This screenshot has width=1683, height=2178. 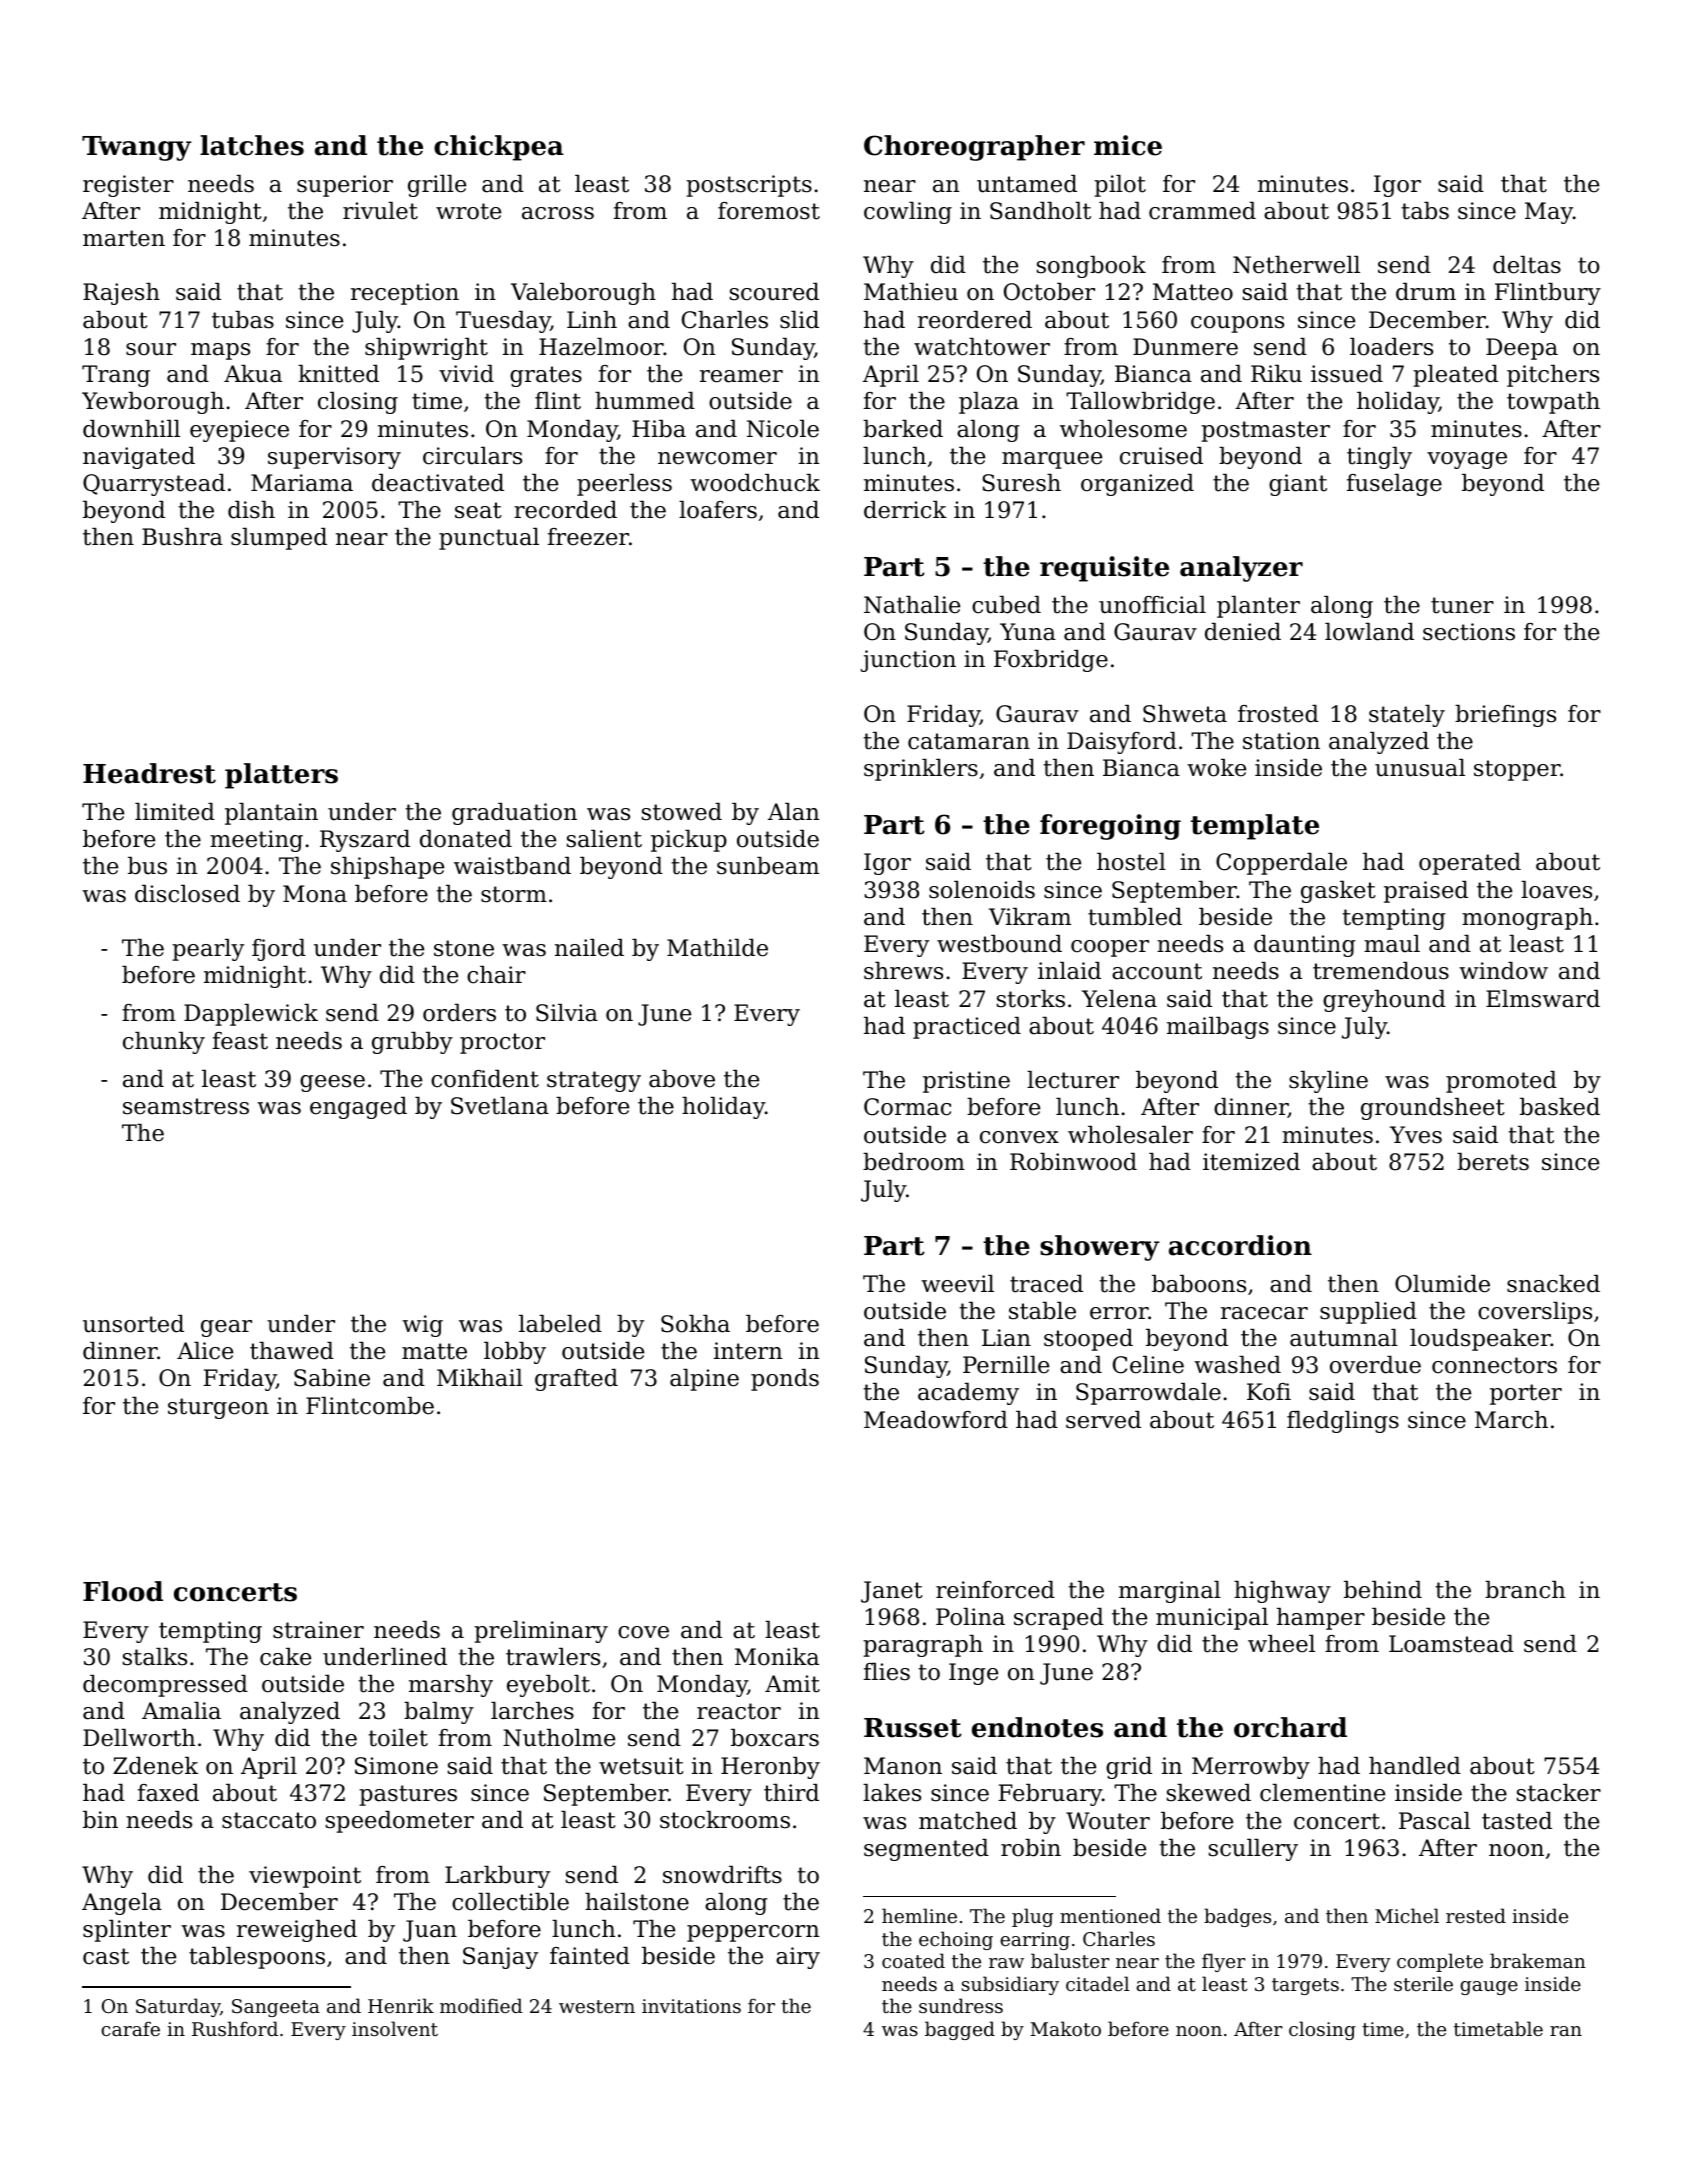 I want to click on Foxbridge, so click(x=1051, y=661).
